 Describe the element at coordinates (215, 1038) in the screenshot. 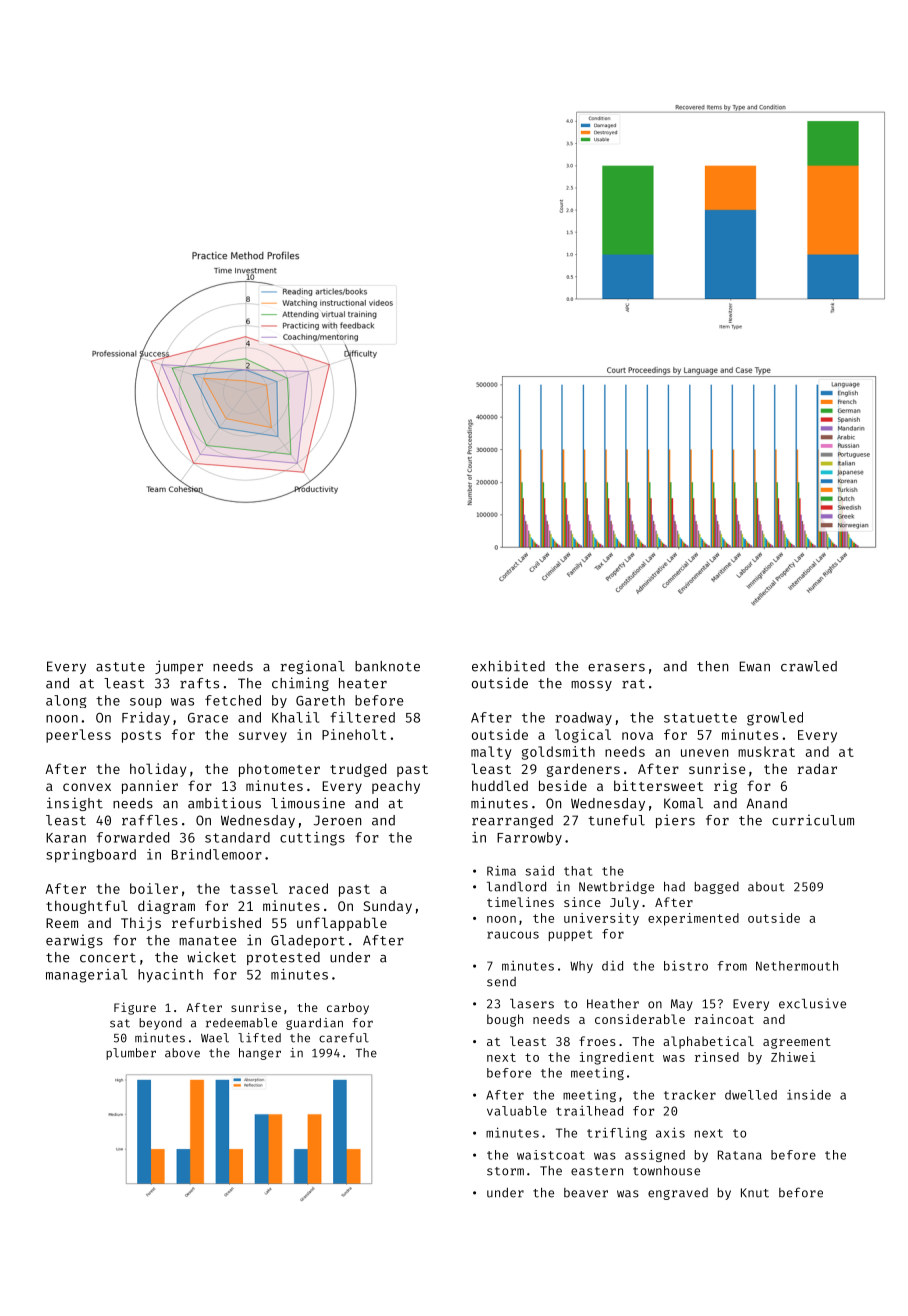

I see `Wael` at that location.
